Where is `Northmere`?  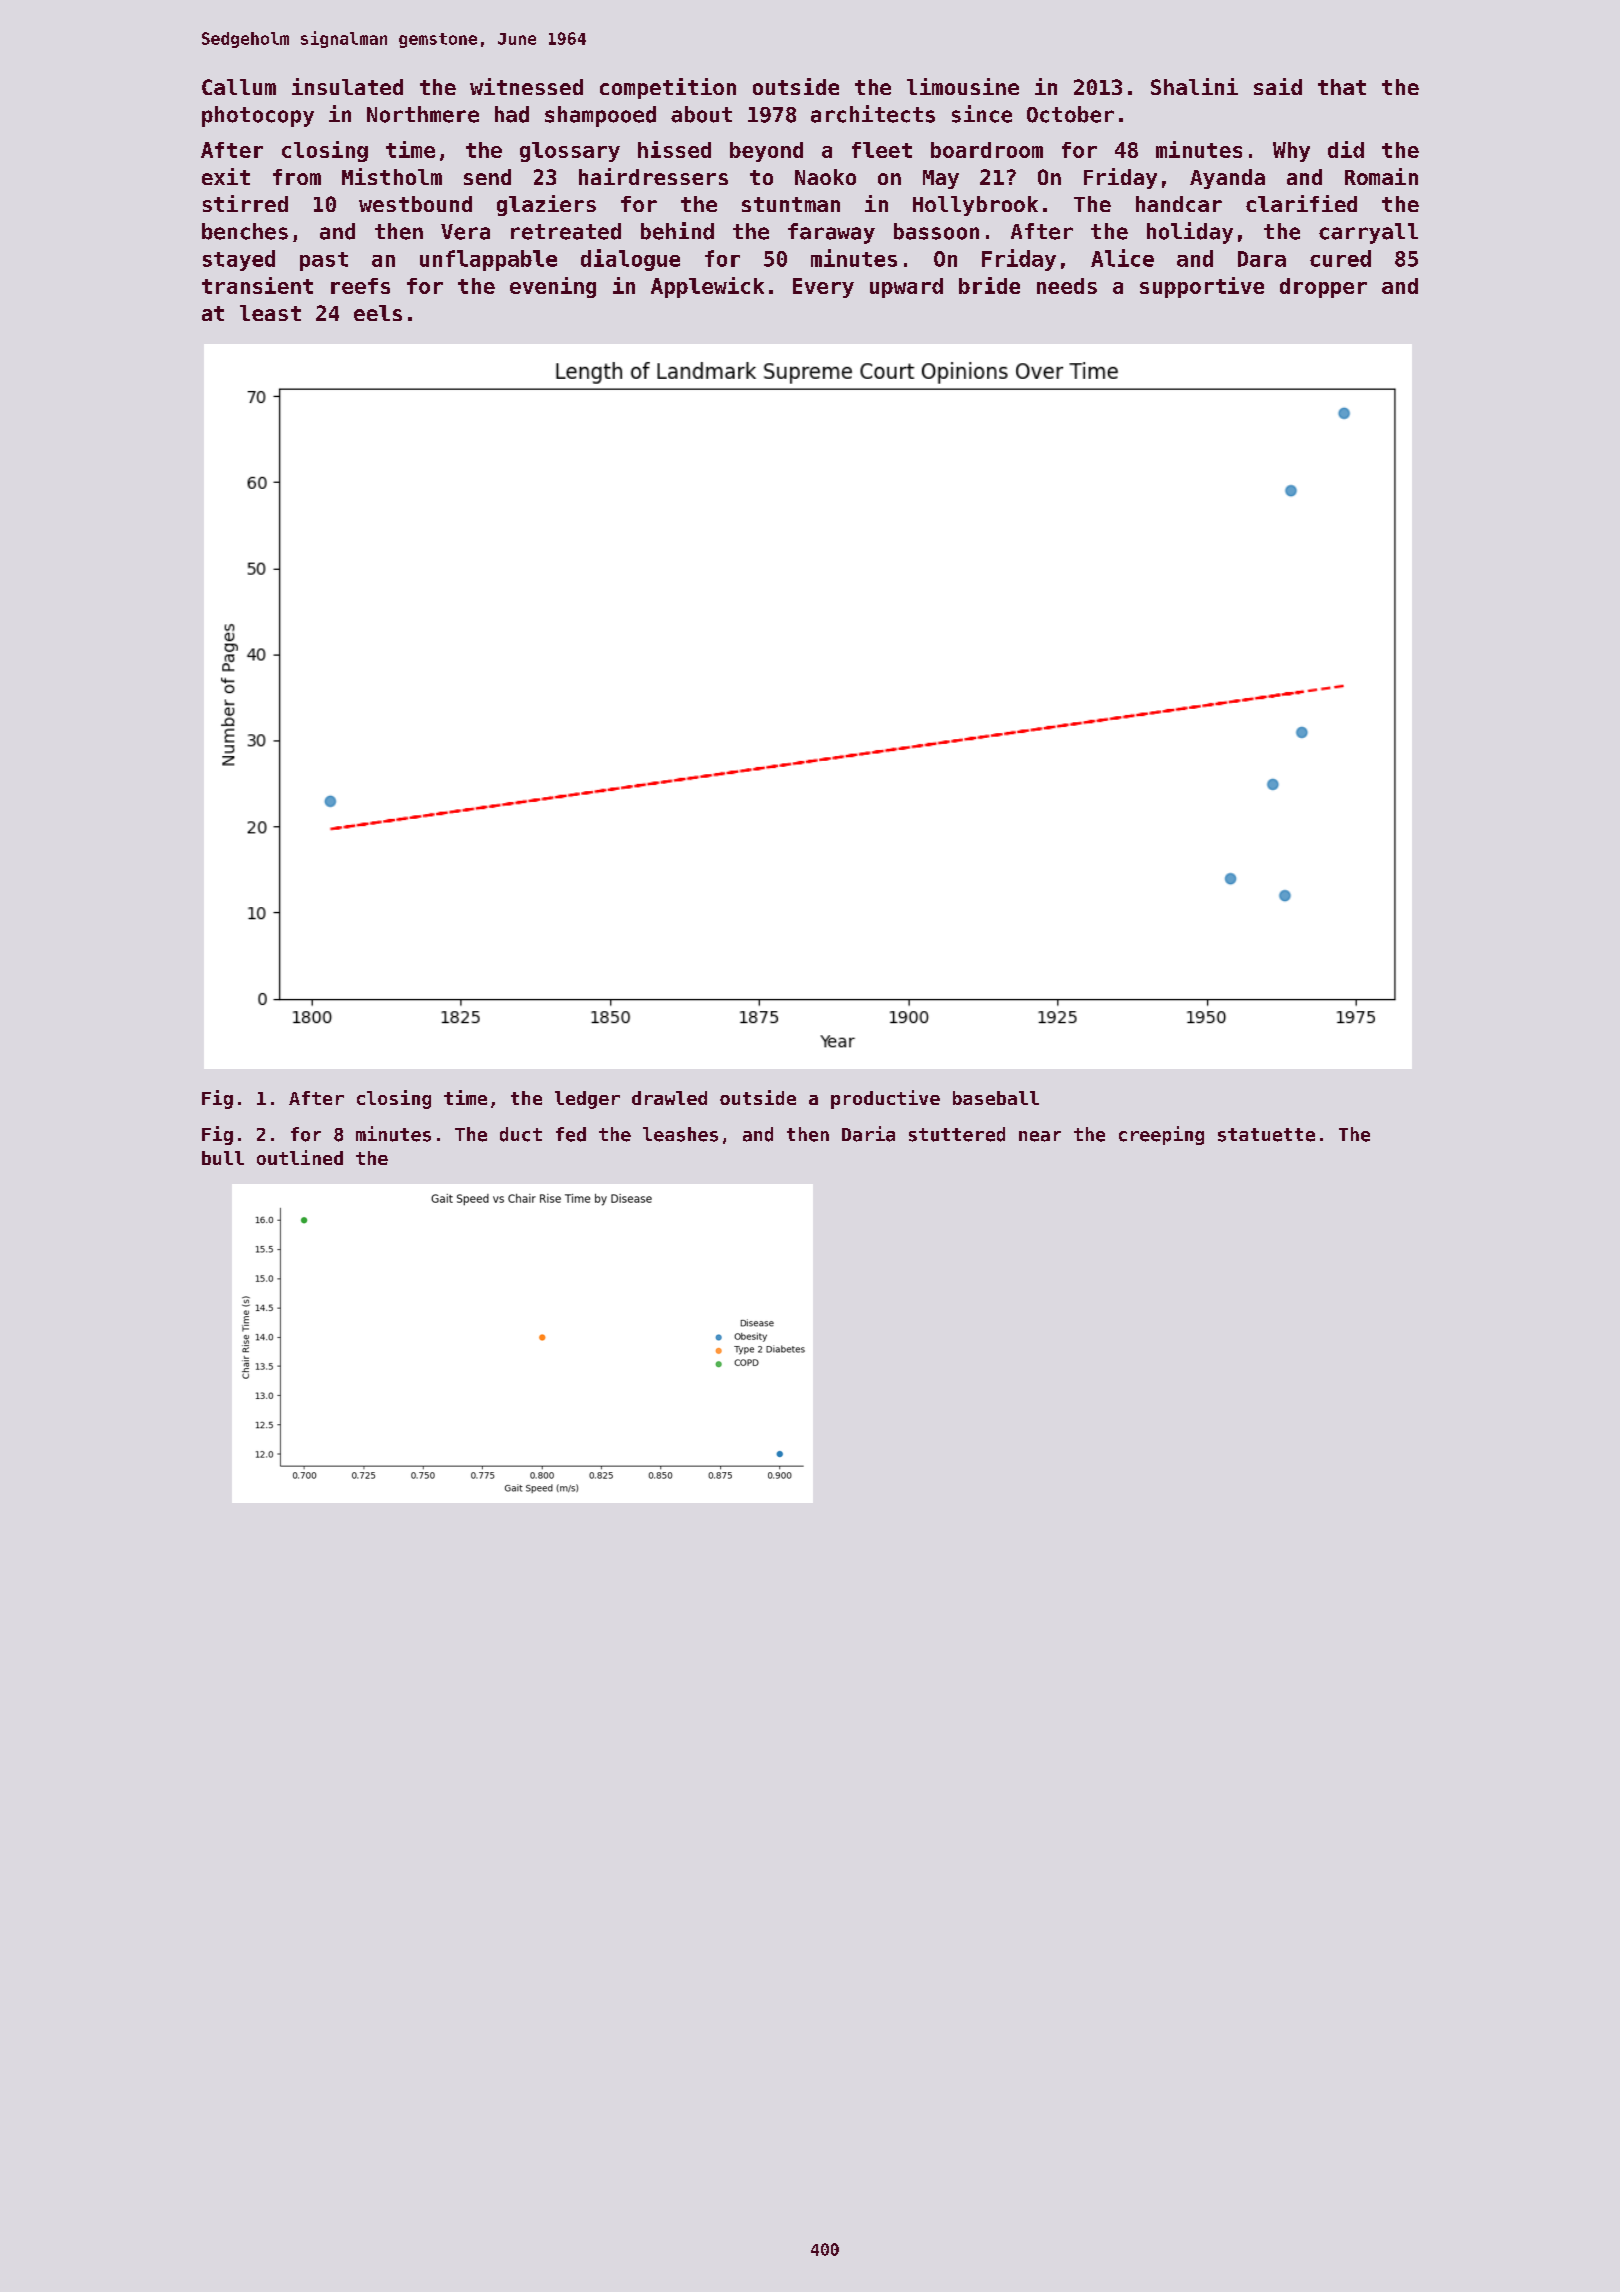
Northmere is located at coordinates (423, 114).
